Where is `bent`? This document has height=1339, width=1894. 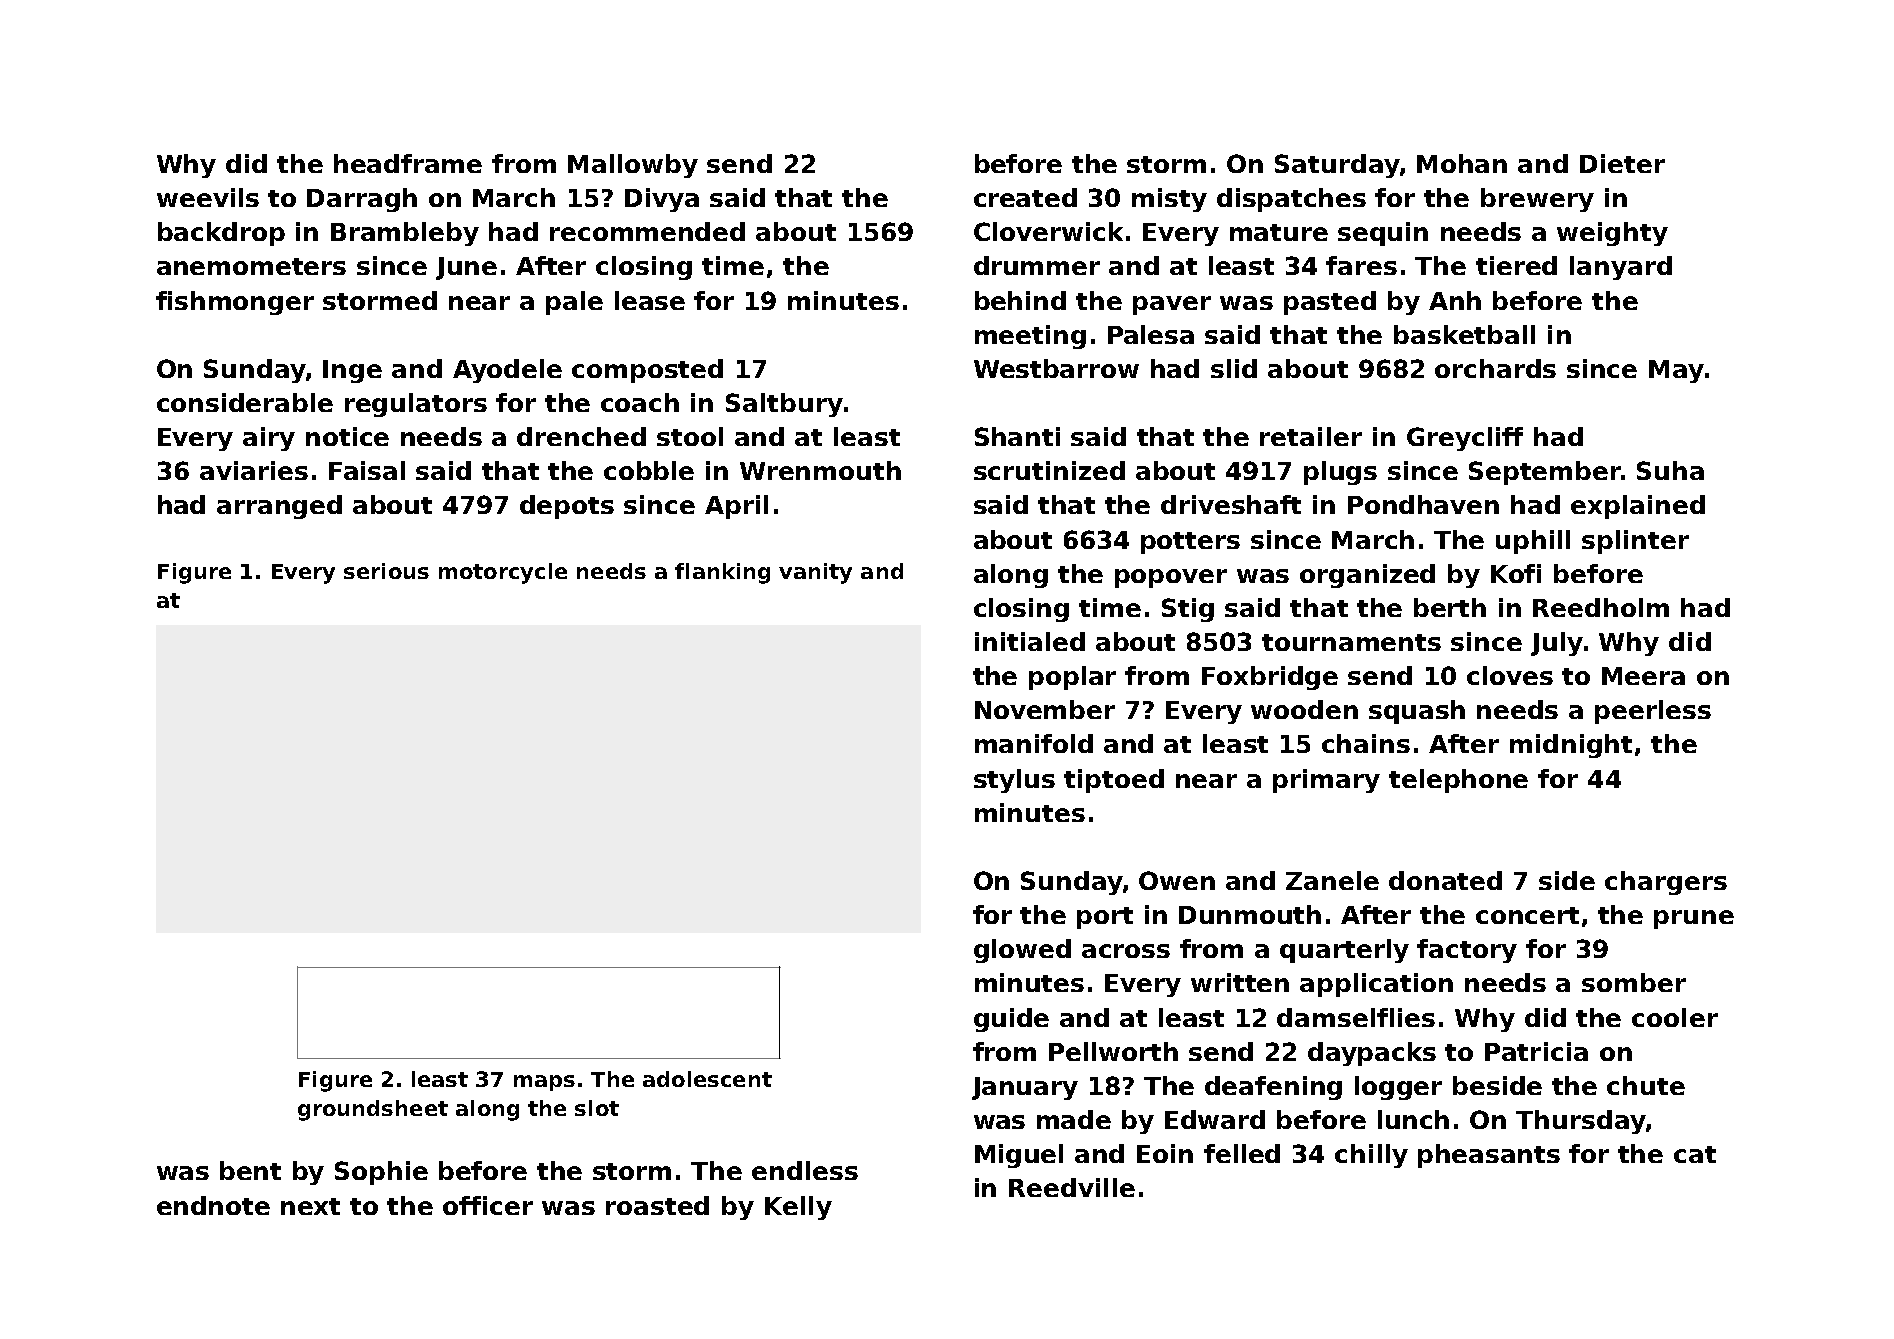 bent is located at coordinates (250, 1170).
